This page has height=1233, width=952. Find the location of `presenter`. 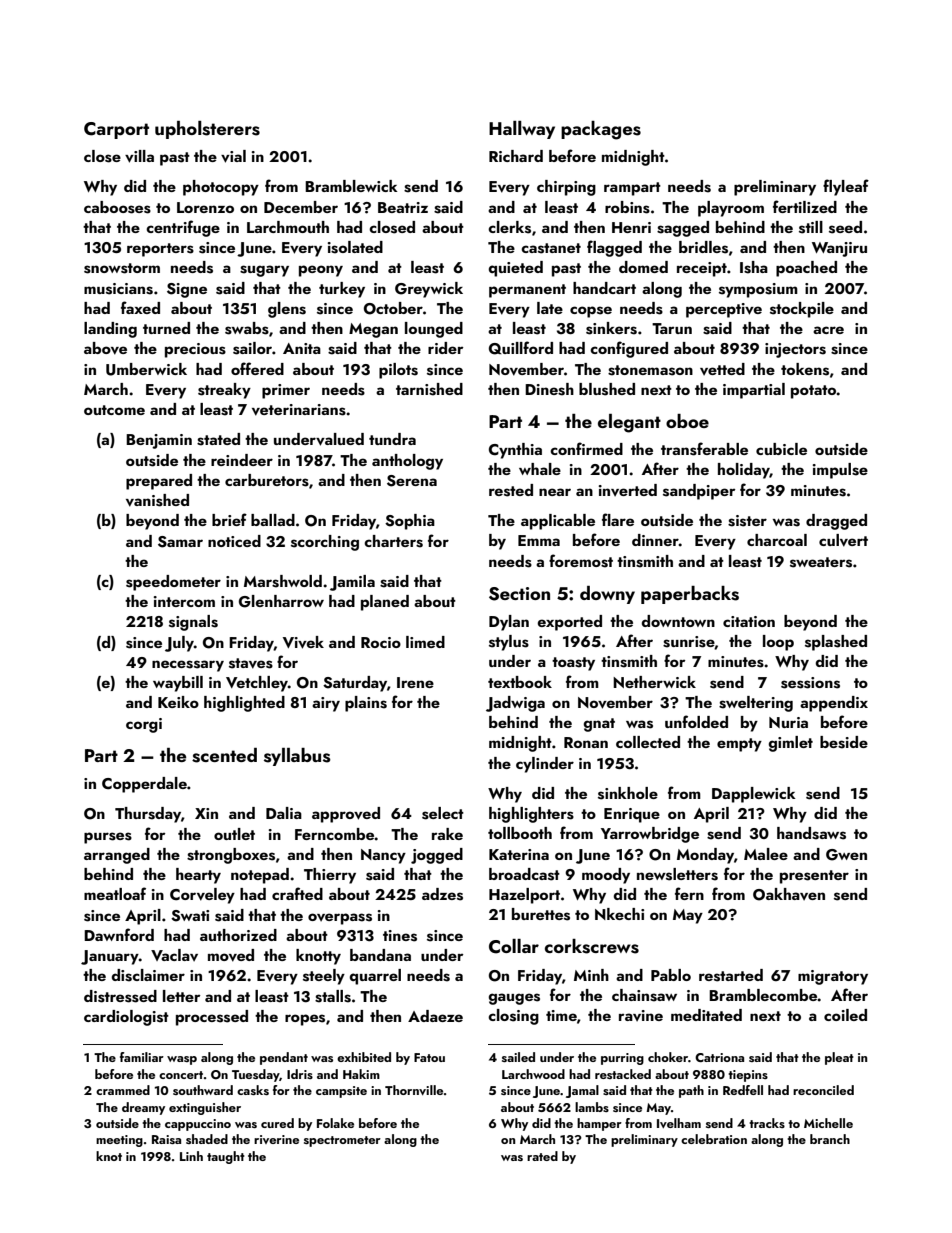

presenter is located at coordinates (814, 877).
